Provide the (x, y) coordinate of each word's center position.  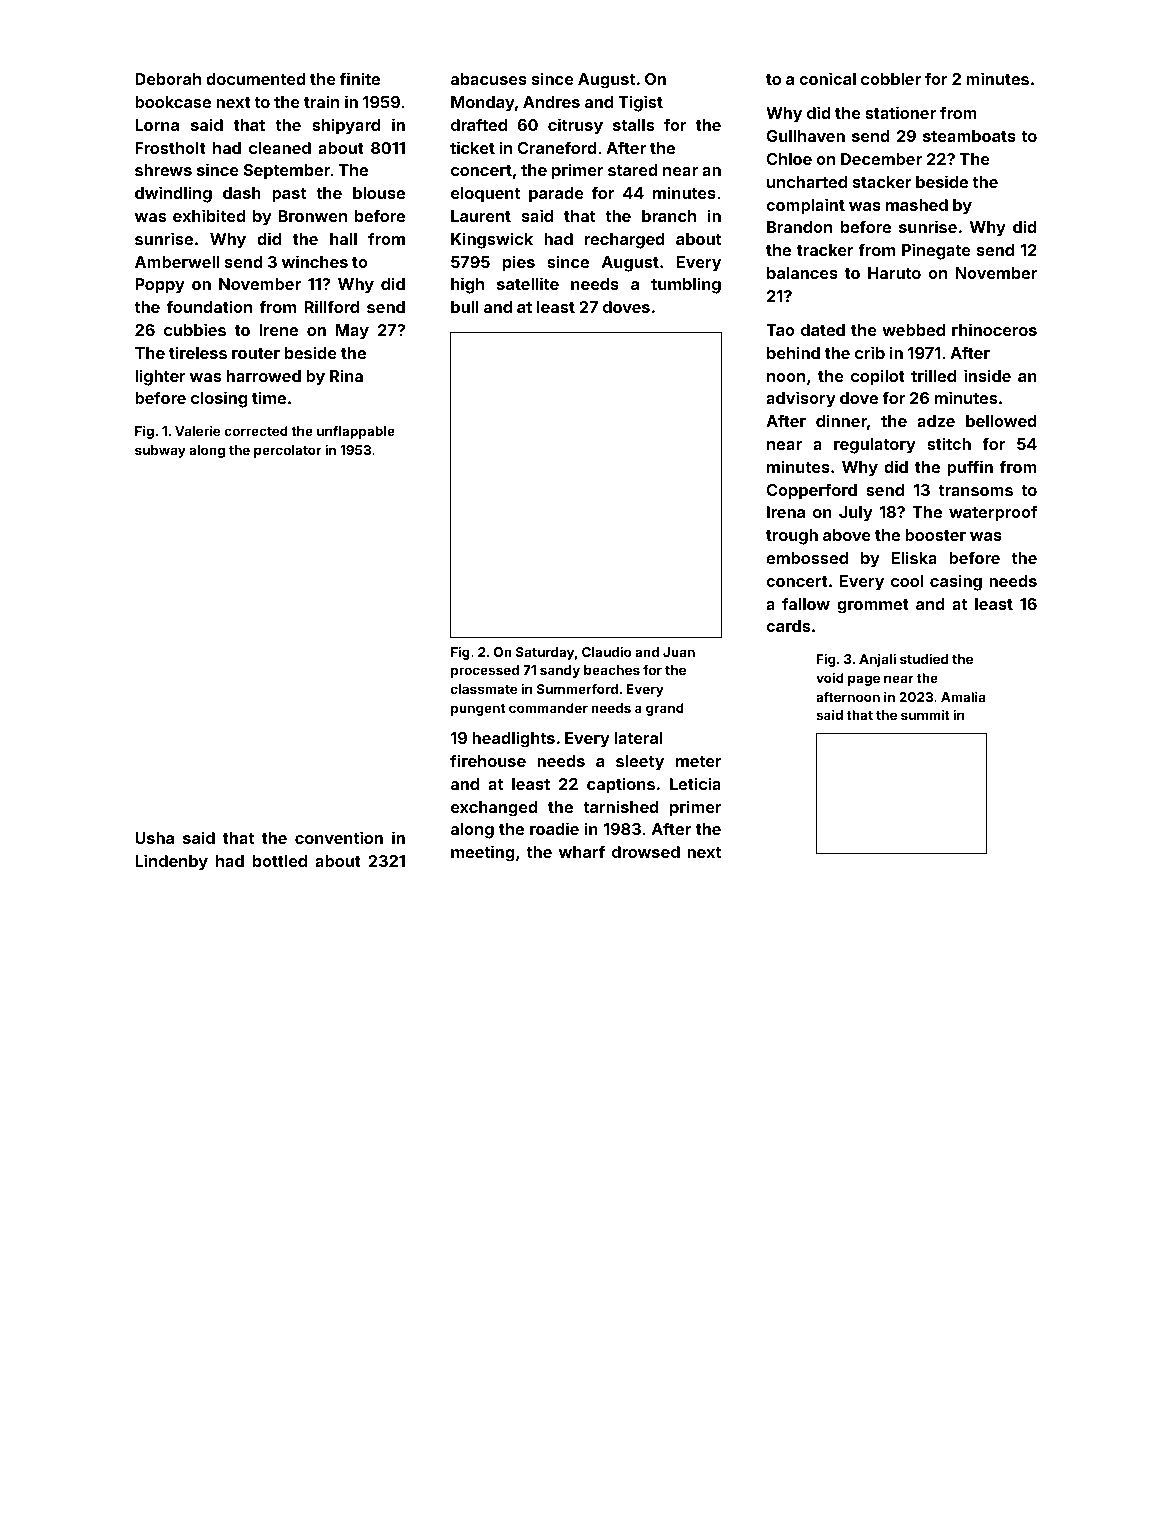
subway (160, 451)
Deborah (168, 79)
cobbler (891, 79)
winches (315, 261)
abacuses (489, 79)
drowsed (646, 852)
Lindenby (171, 862)
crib (870, 352)
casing (956, 582)
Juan (679, 652)
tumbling (686, 285)
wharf (582, 851)
